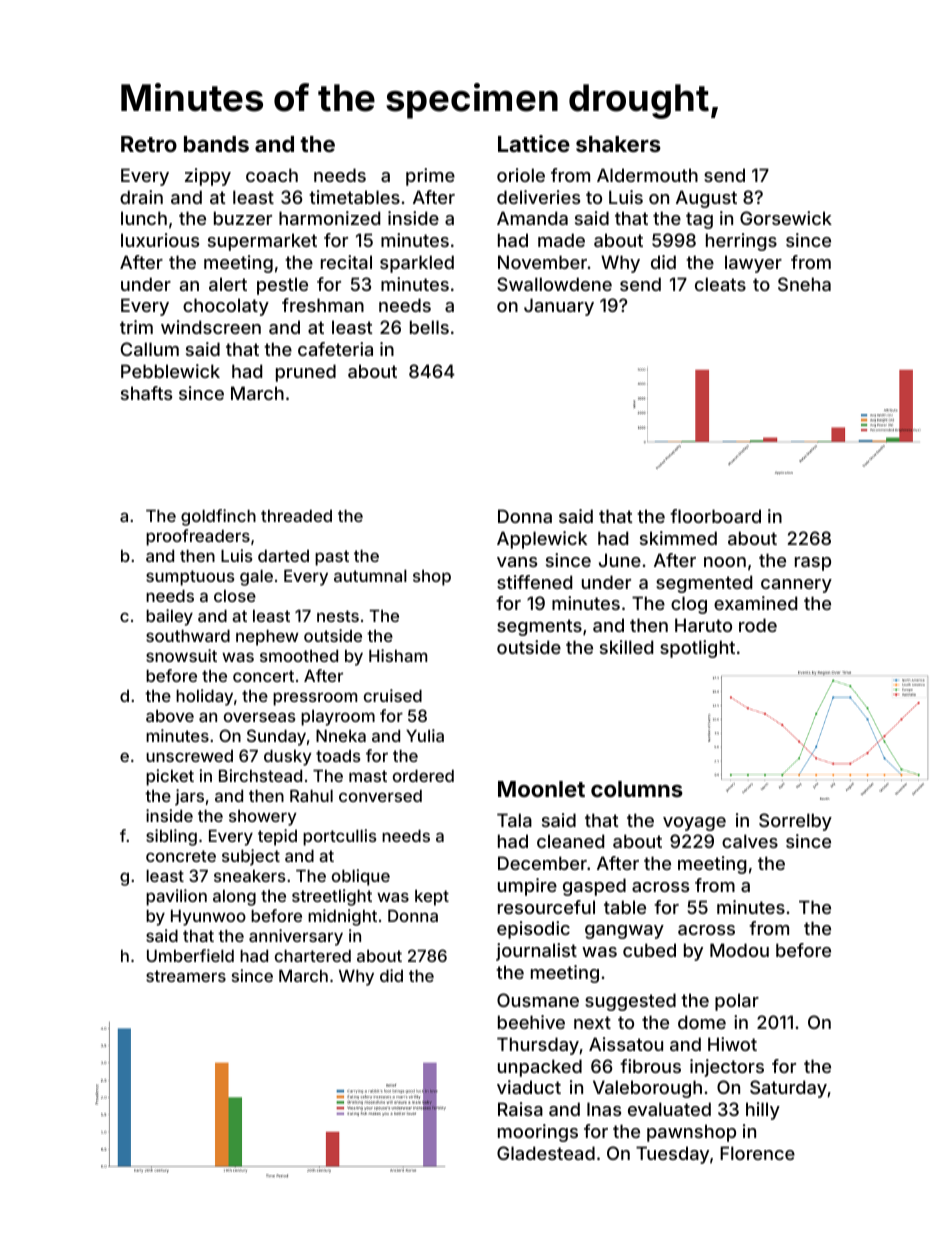  Describe the element at coordinates (618, 144) in the document. I see `shakers` at that location.
